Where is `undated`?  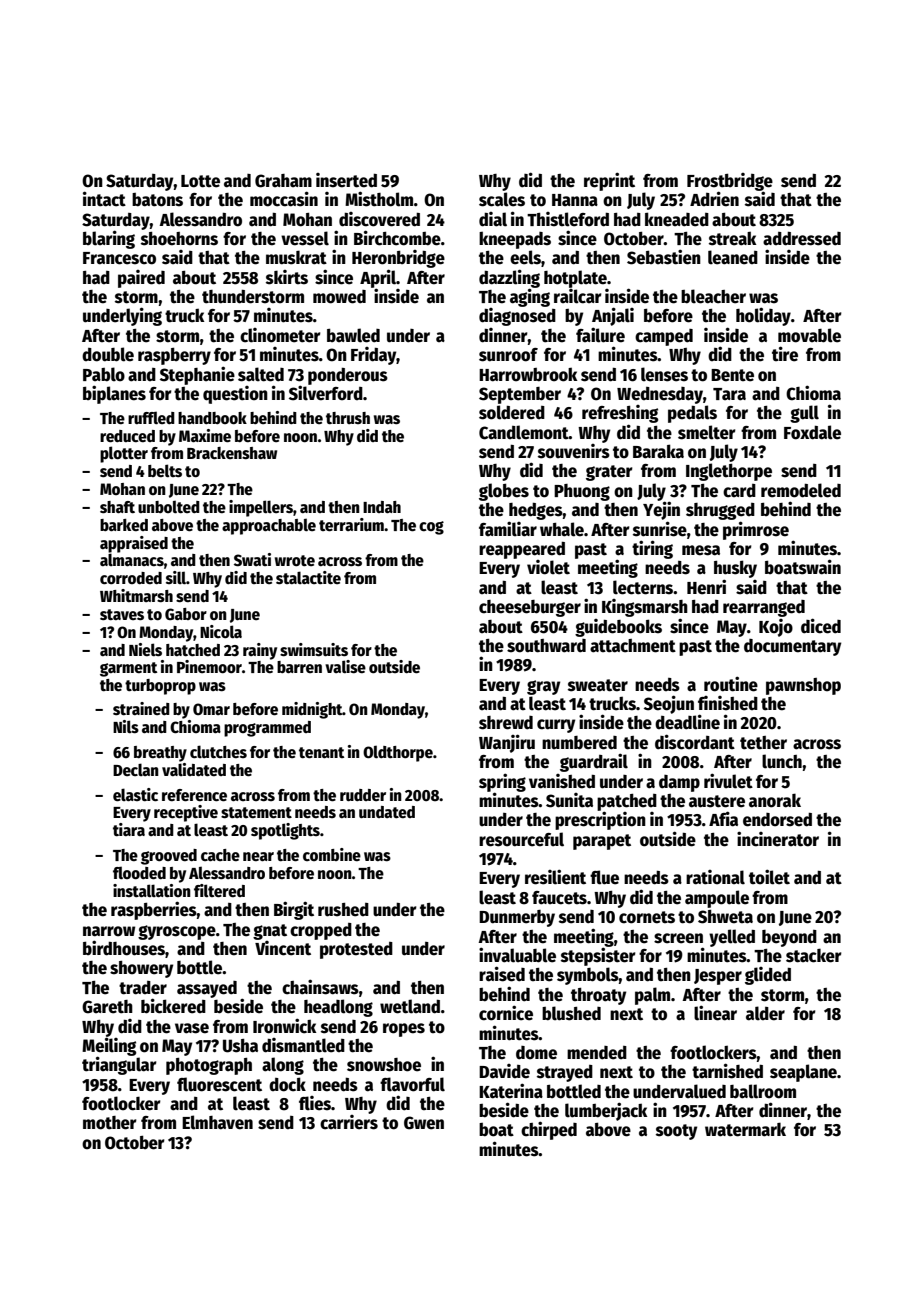 undated is located at coordinates (387, 812).
